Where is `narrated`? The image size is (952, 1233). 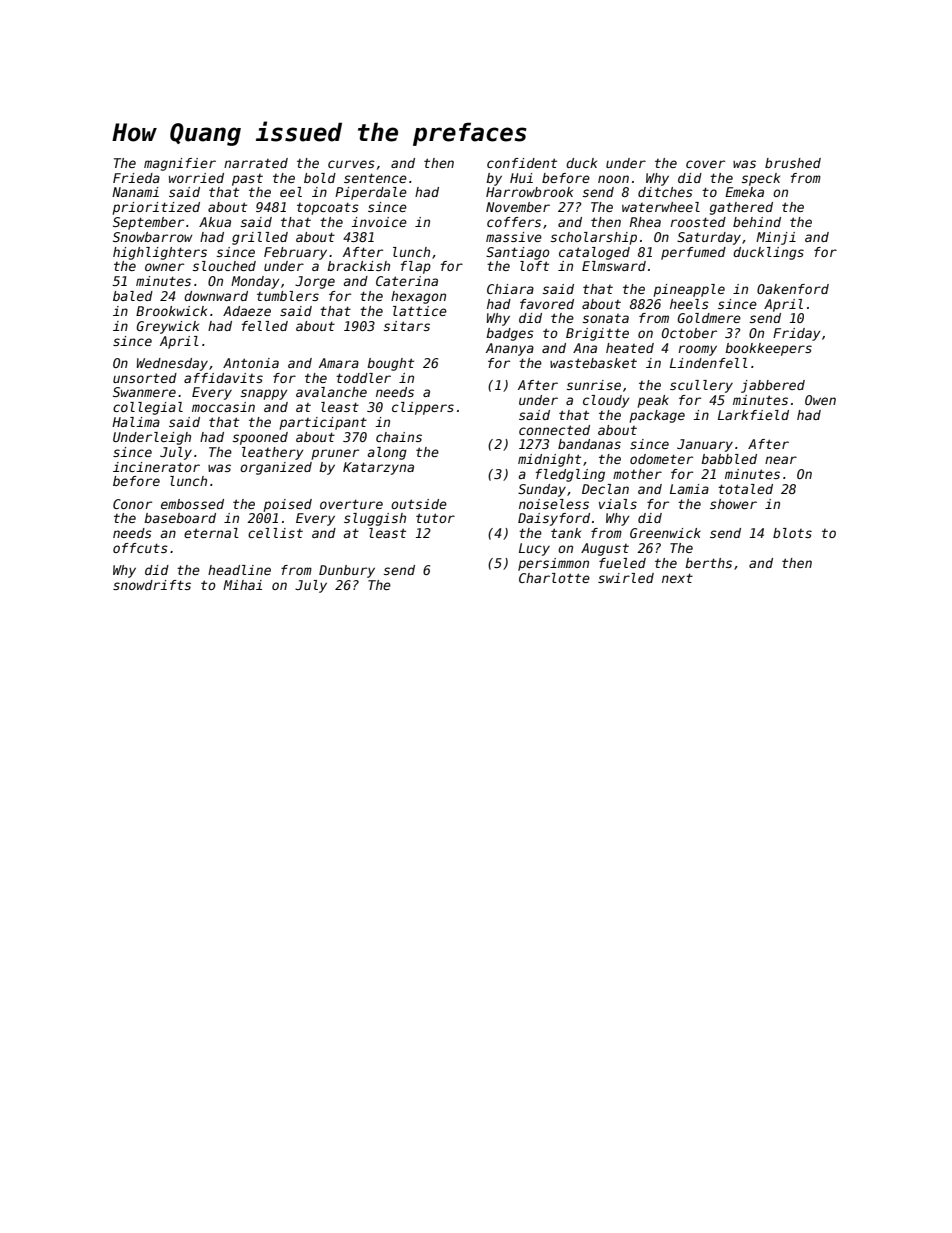
narrated is located at coordinates (256, 163).
